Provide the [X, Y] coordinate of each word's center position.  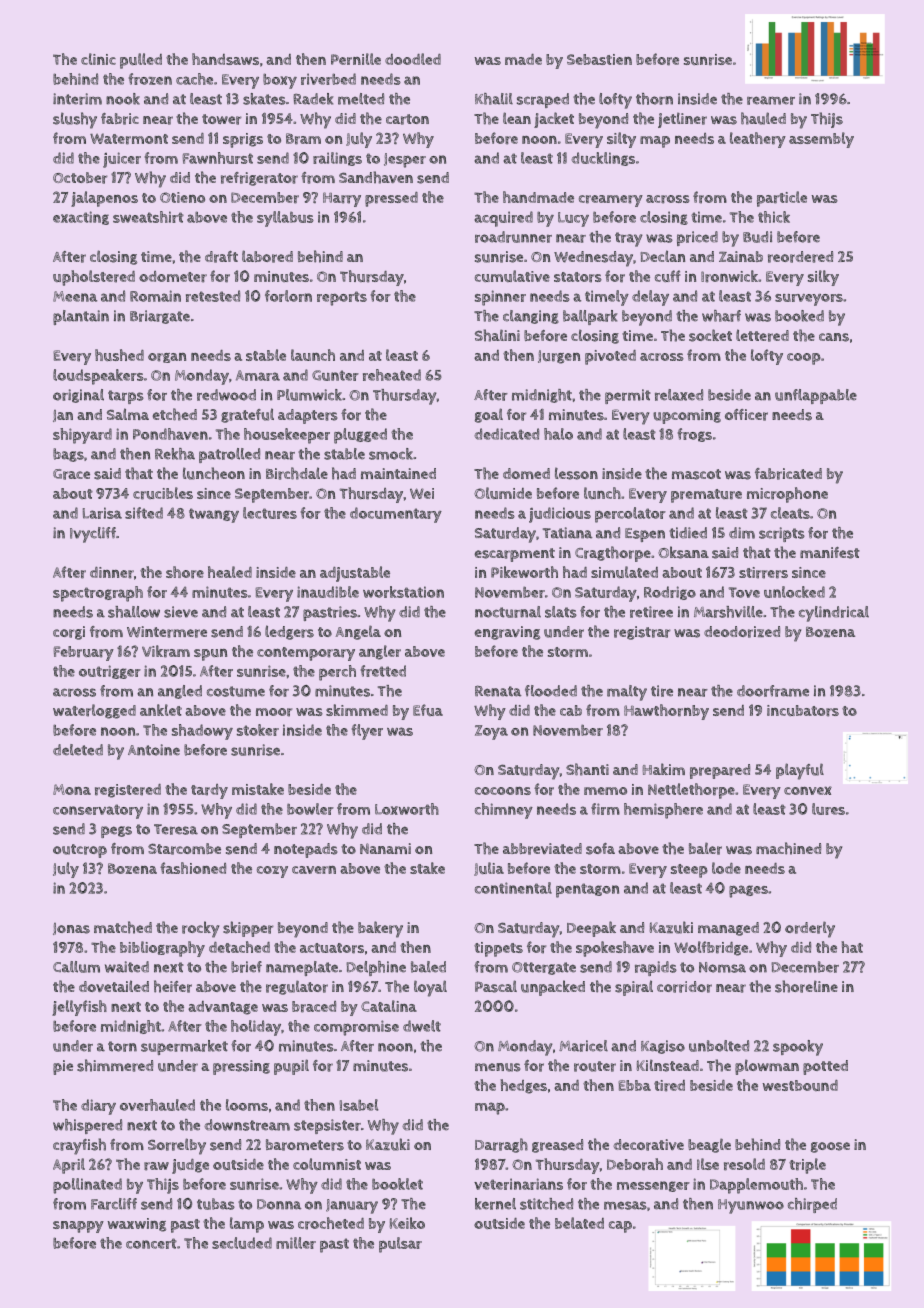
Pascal [496, 986]
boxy [280, 81]
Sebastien [599, 59]
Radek [313, 99]
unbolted [719, 1046]
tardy [209, 791]
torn [122, 1046]
